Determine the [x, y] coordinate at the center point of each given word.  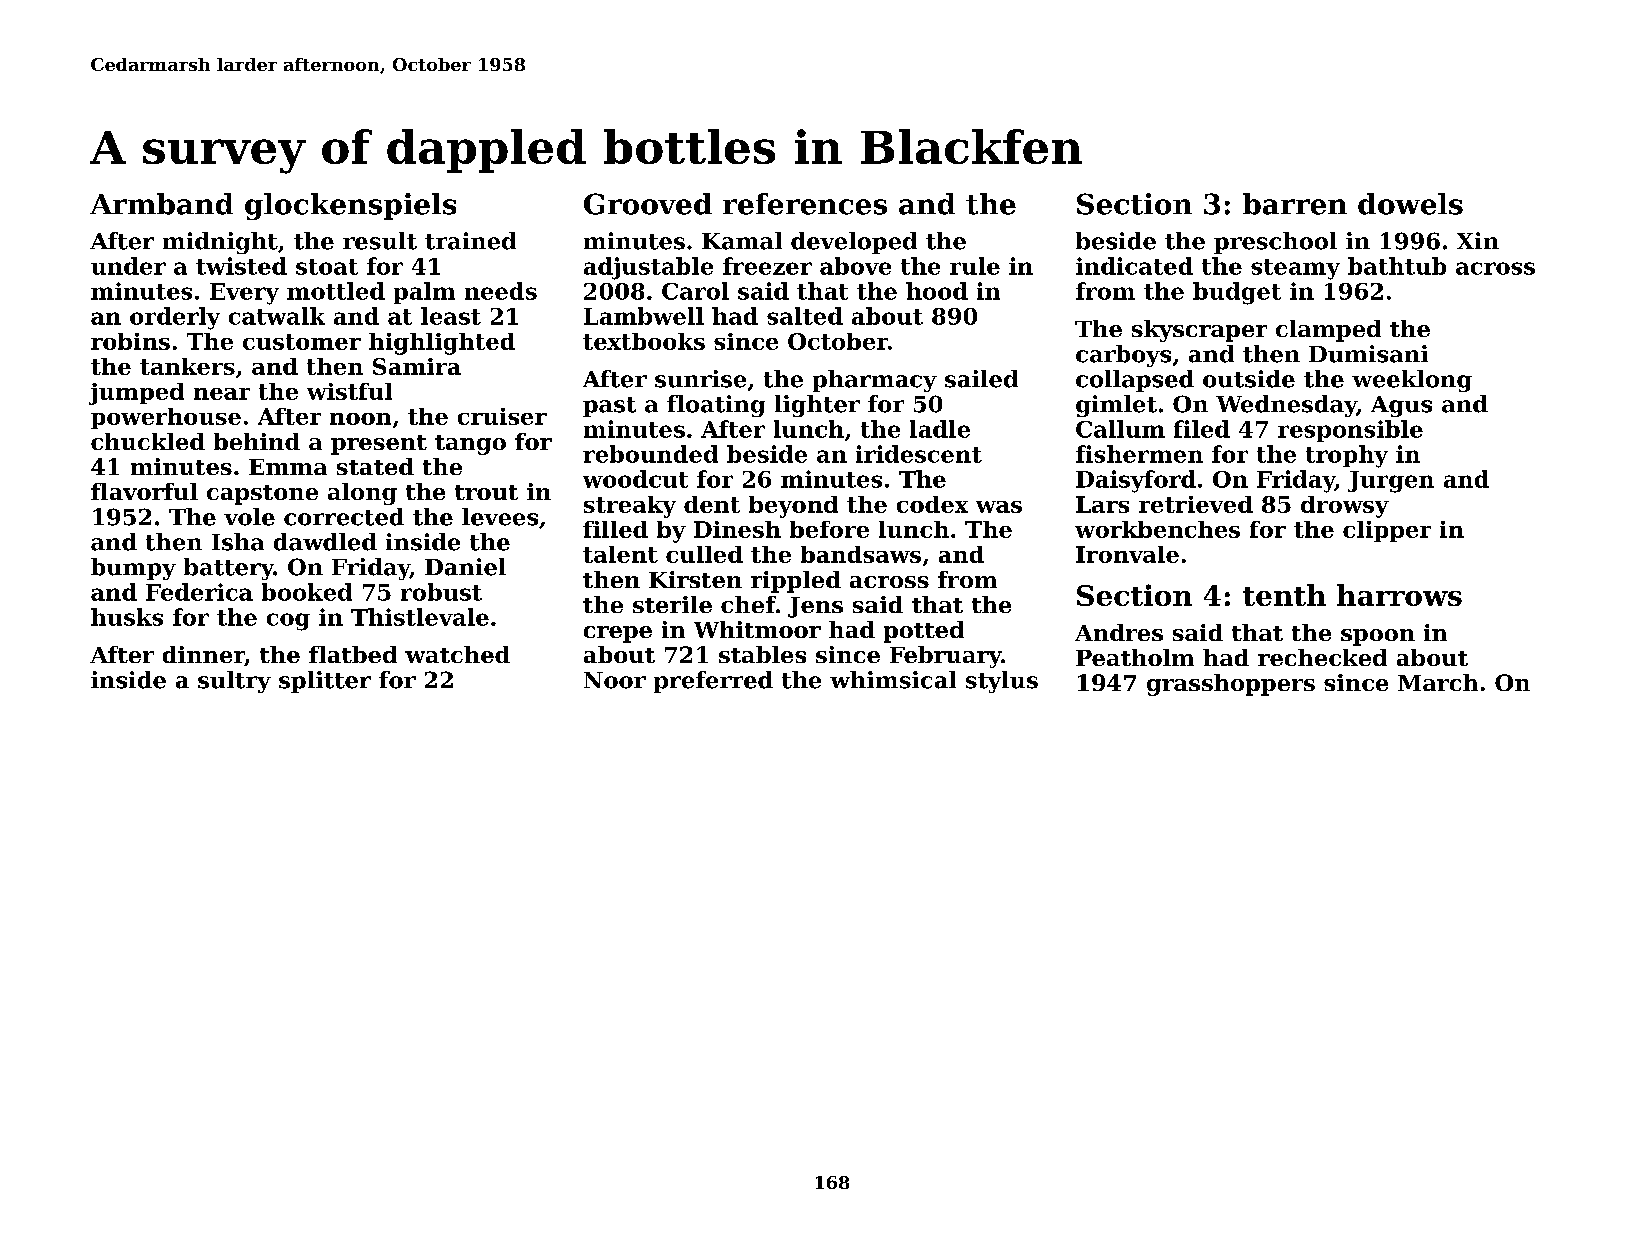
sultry [234, 682]
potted [924, 632]
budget [1237, 293]
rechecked [1322, 657]
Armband [161, 204]
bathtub [1397, 266]
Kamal [742, 241]
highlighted [442, 344]
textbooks [644, 341]
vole [249, 517]
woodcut [635, 479]
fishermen [1139, 454]
